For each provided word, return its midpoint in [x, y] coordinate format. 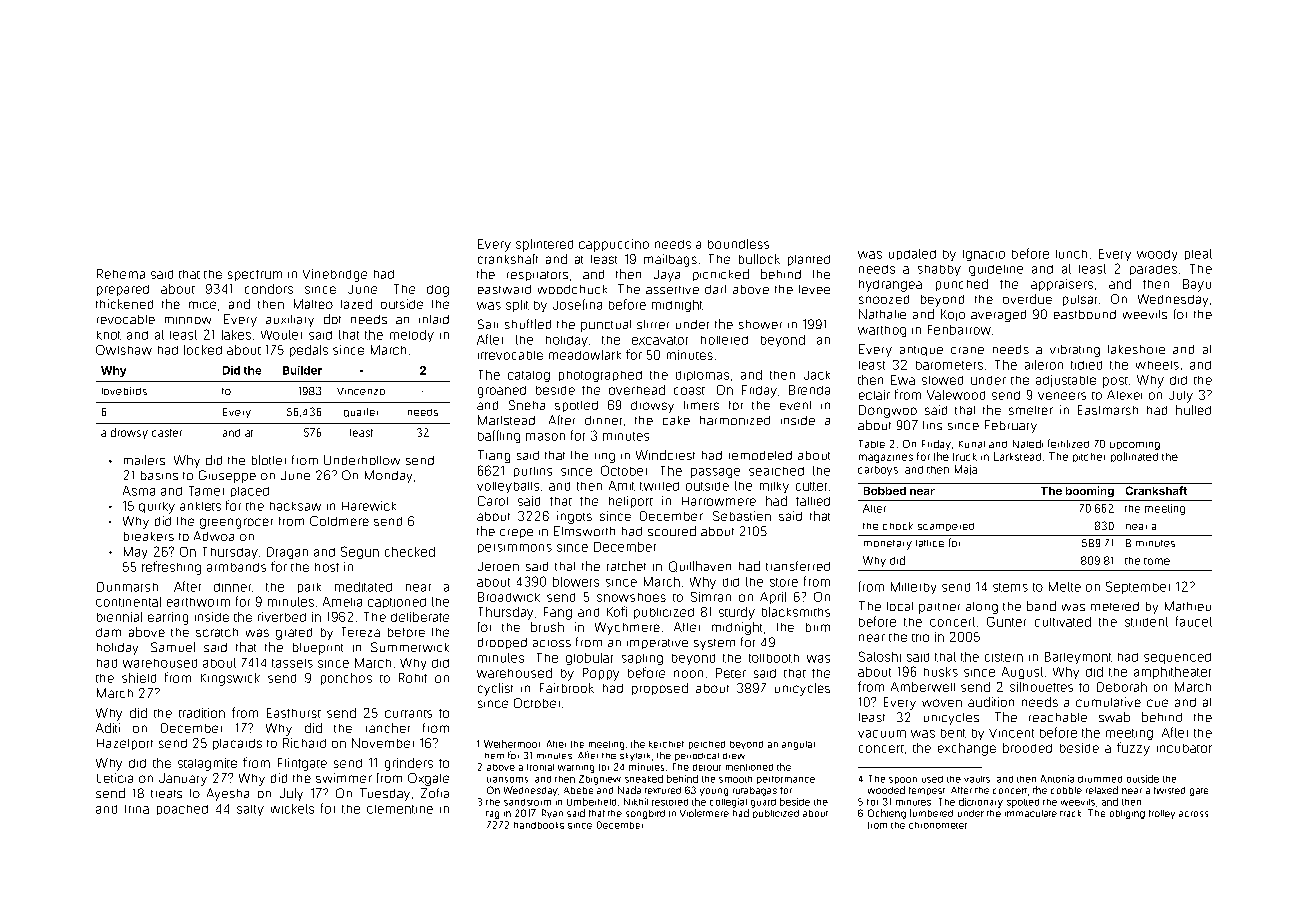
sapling [642, 659]
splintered [544, 245]
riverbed [282, 617]
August [1022, 673]
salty [250, 810]
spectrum [255, 275]
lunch [1071, 254]
